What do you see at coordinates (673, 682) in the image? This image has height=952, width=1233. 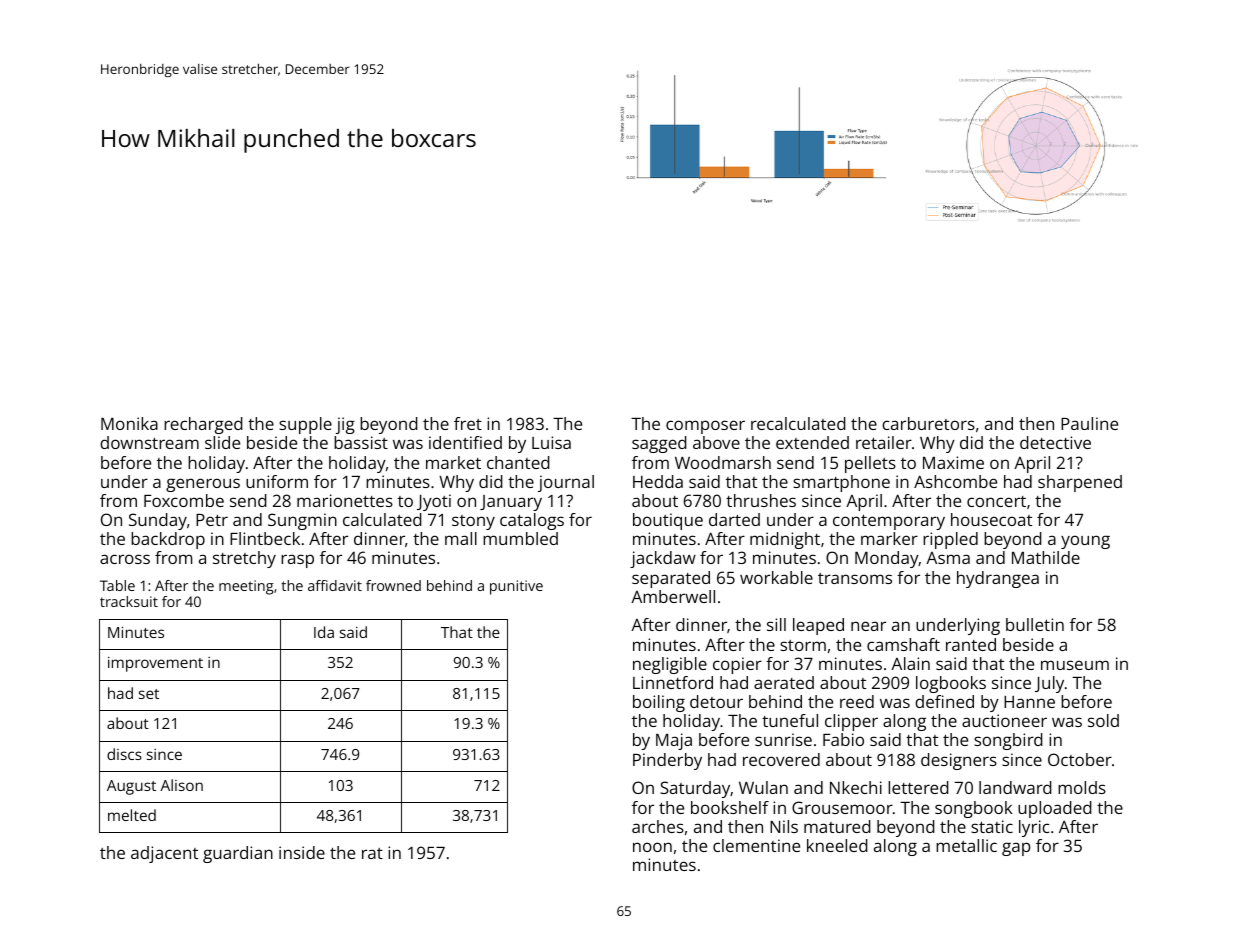 I see `Linnetford` at bounding box center [673, 682].
